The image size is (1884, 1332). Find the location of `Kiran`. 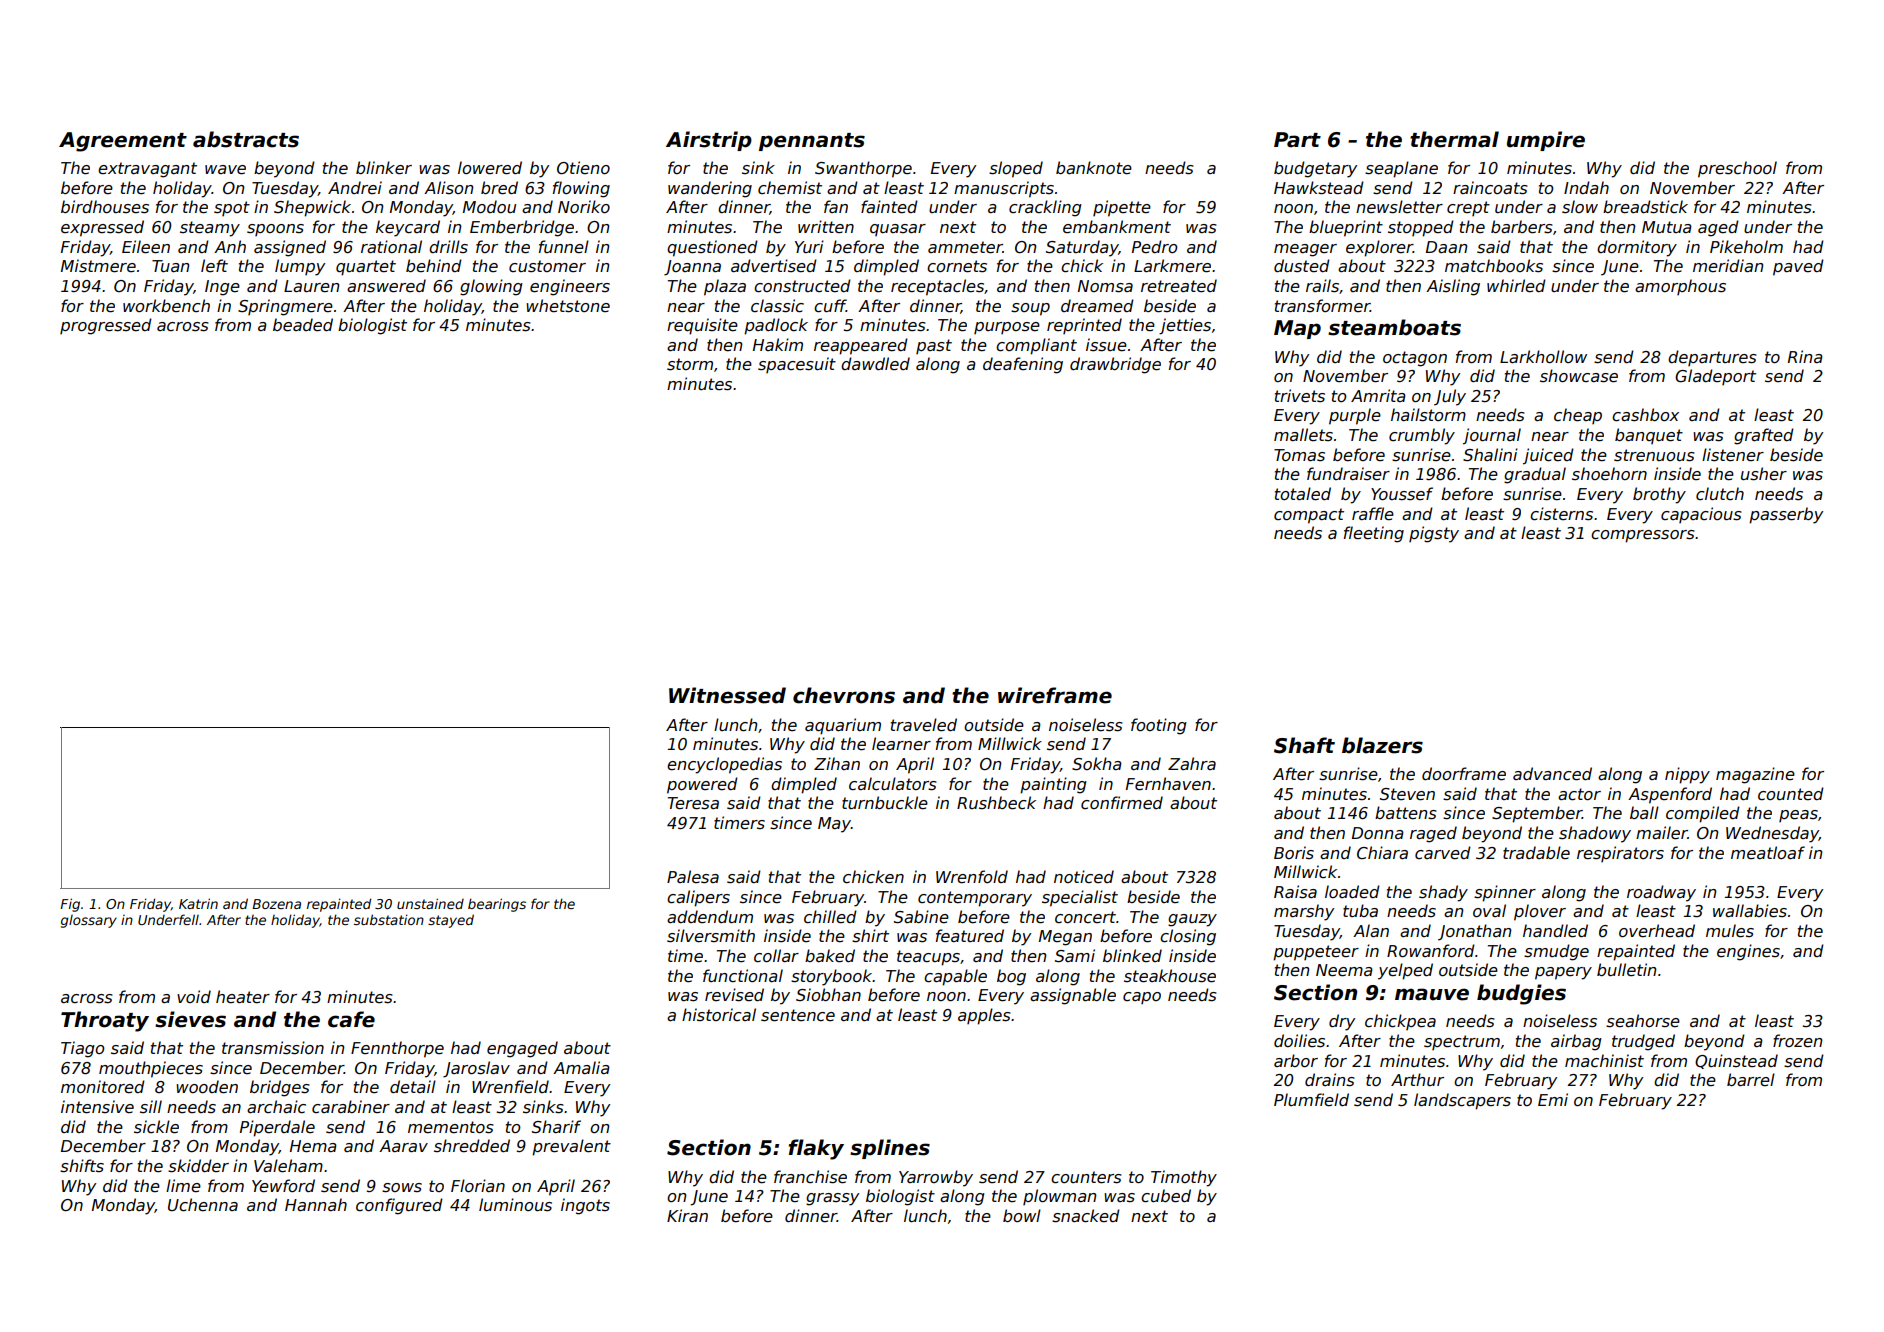

Kiran is located at coordinates (687, 1215).
